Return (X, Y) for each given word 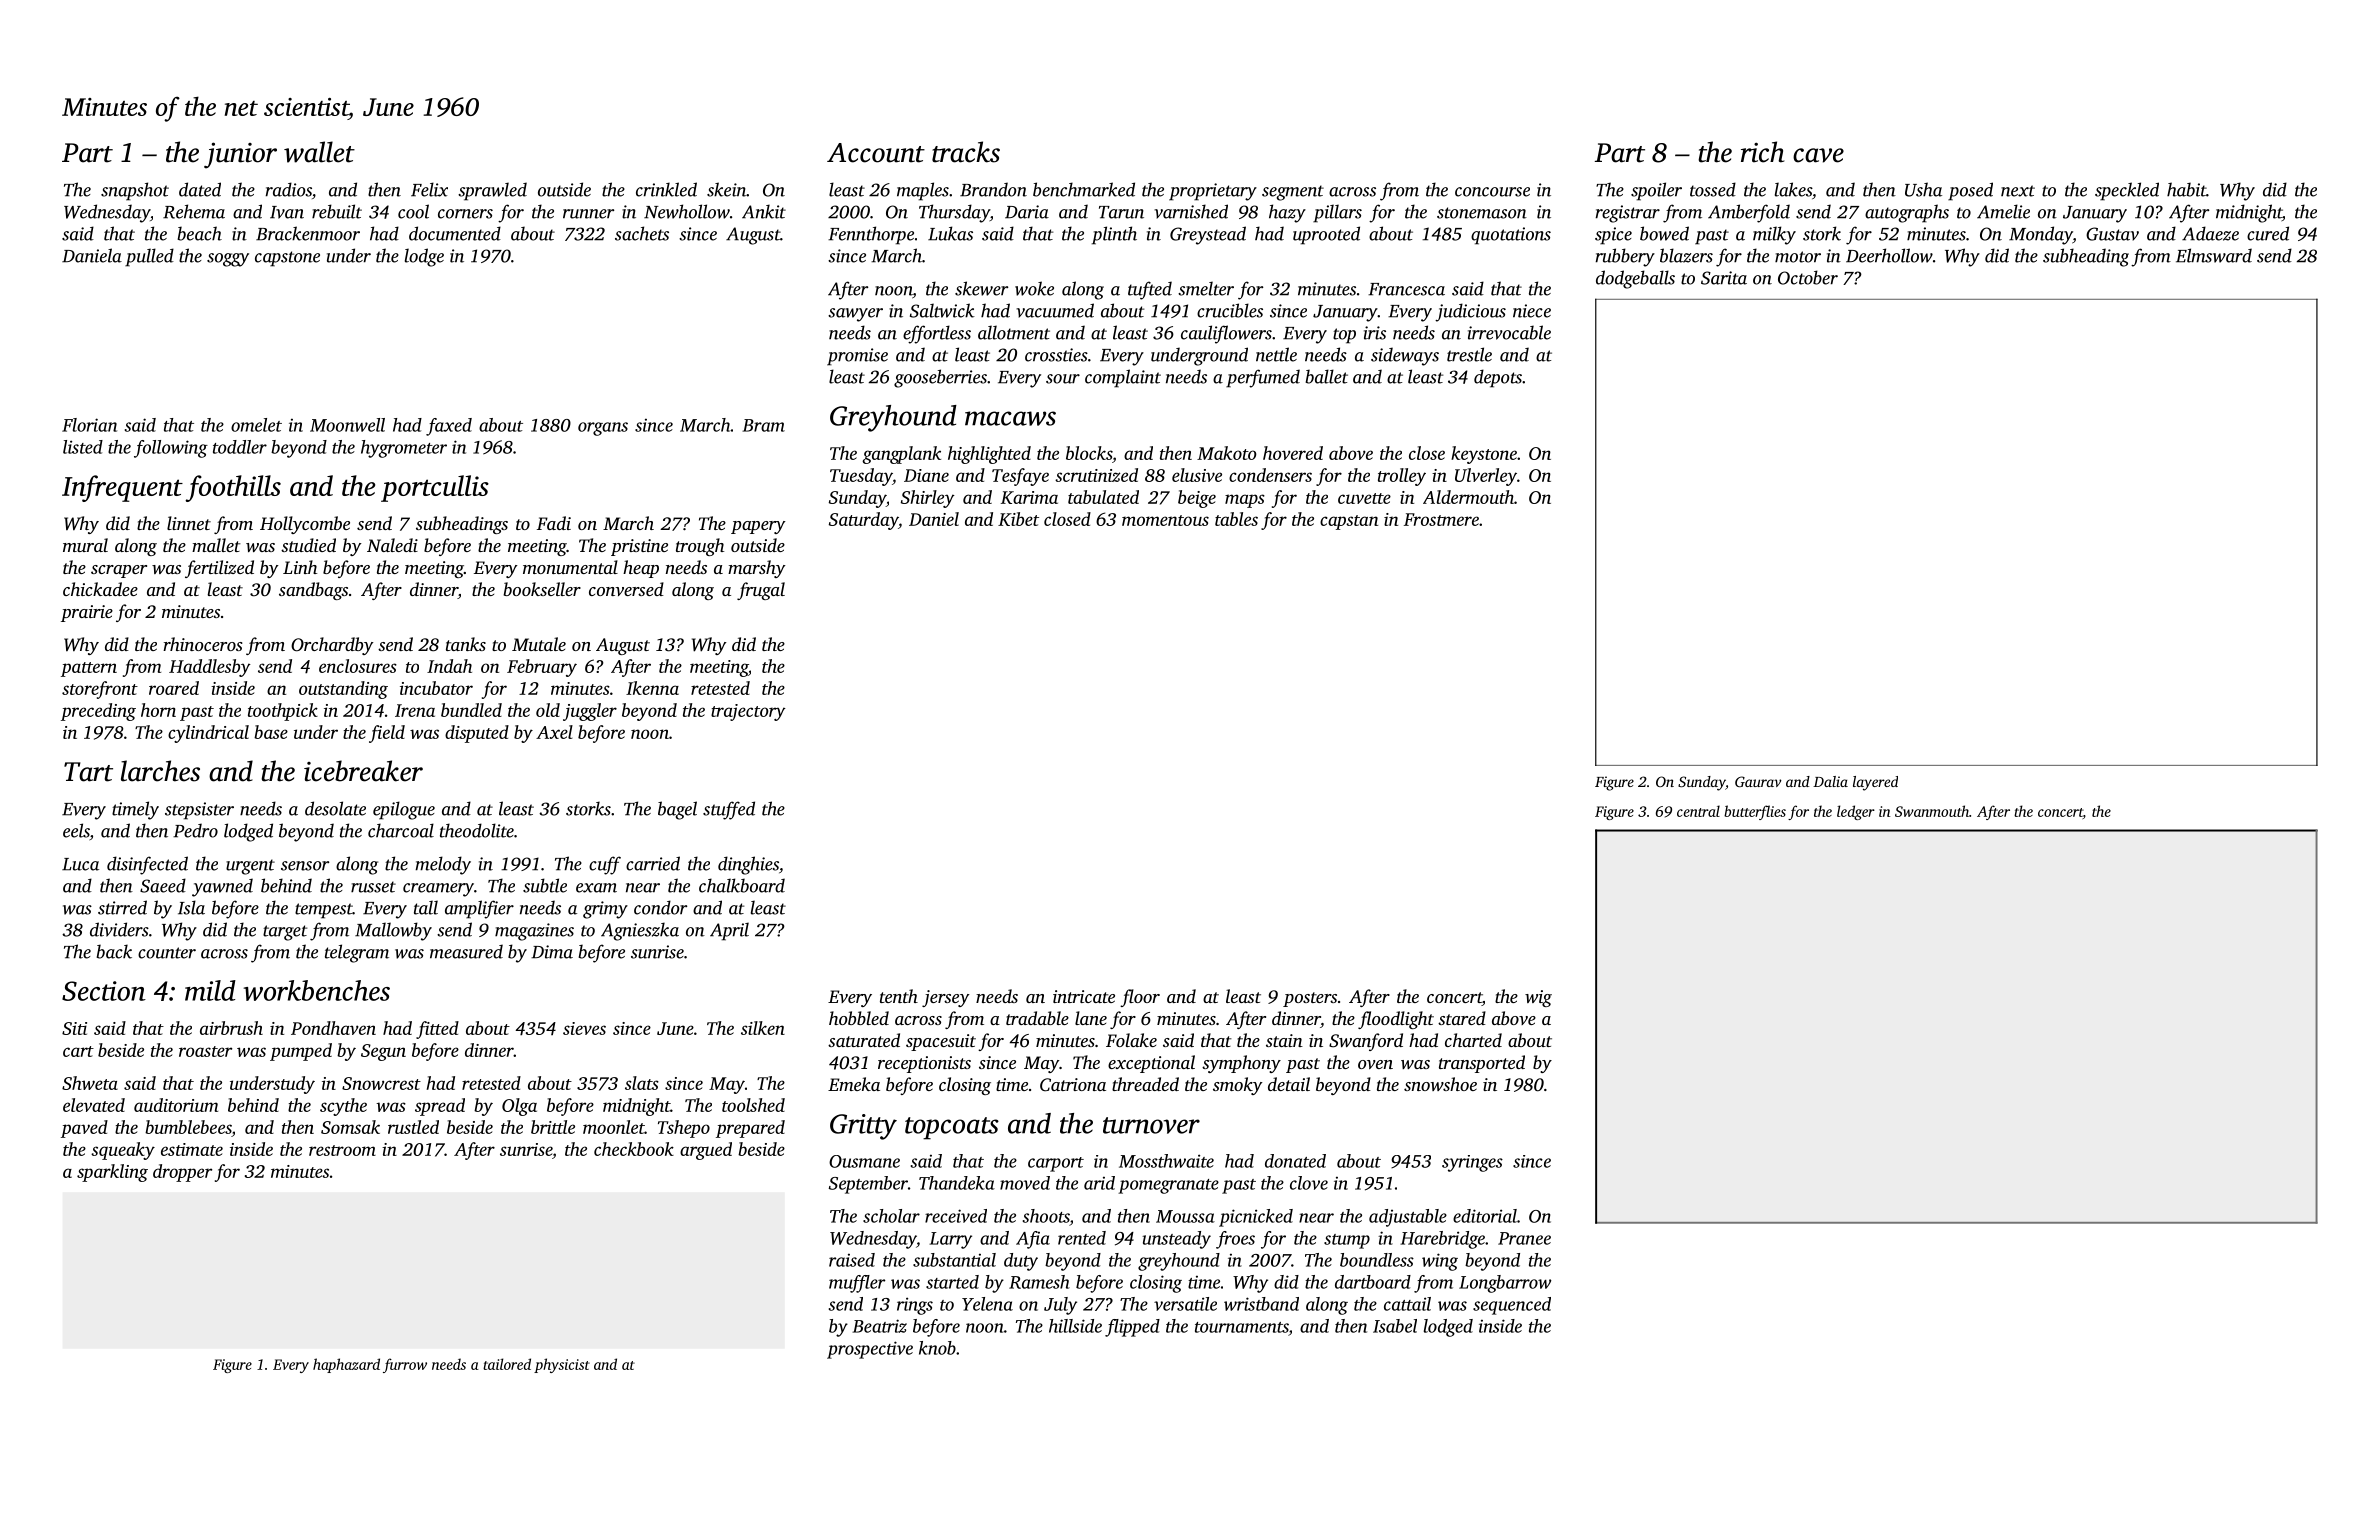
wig (1538, 998)
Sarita (1724, 278)
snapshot (135, 191)
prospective (870, 1350)
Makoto (1227, 453)
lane (1091, 1018)
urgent (250, 867)
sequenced (1512, 1306)
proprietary (1213, 192)
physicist (562, 1365)
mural (85, 545)
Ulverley (1486, 477)
